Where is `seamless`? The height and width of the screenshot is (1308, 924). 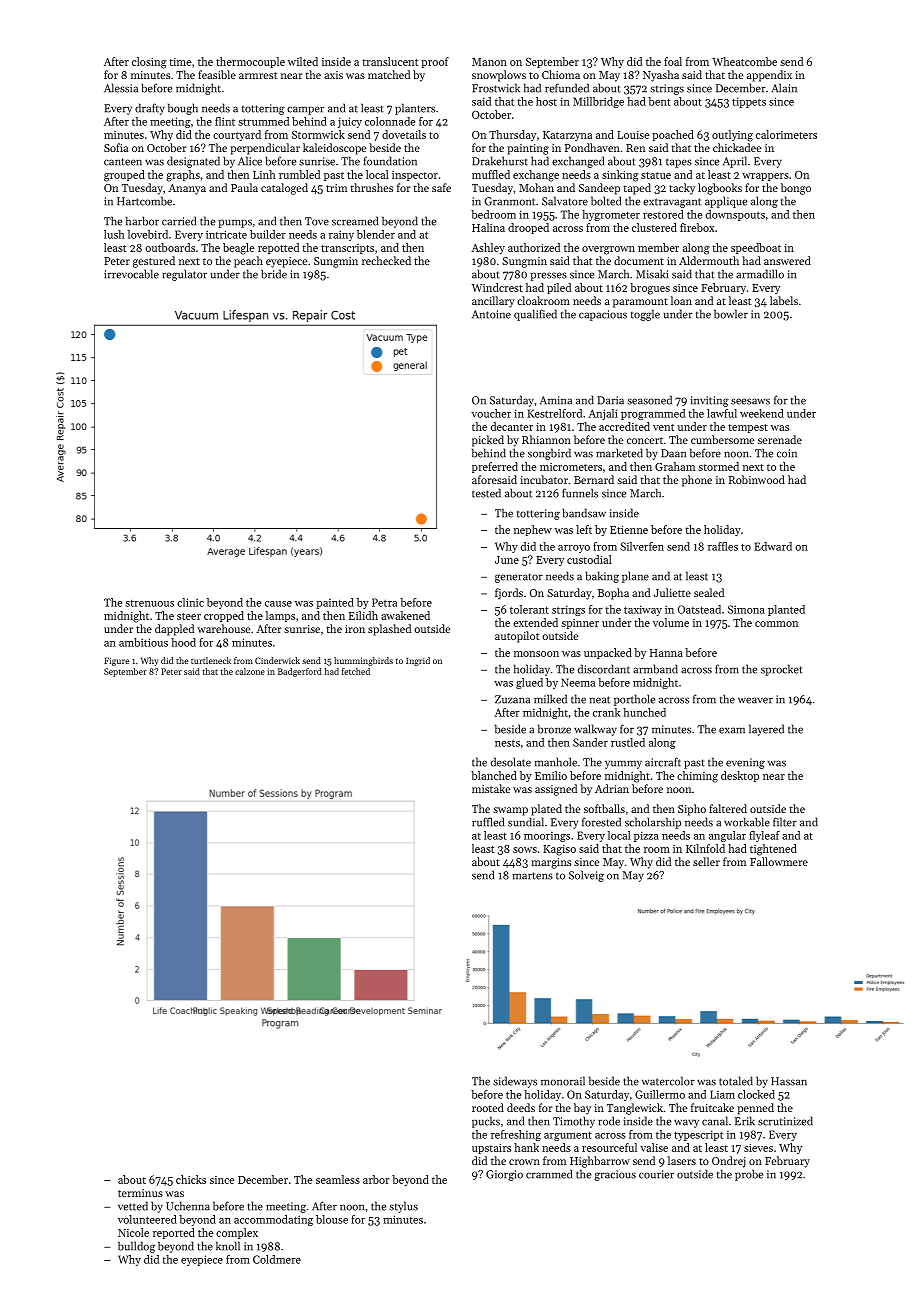 seamless is located at coordinates (338, 1179).
